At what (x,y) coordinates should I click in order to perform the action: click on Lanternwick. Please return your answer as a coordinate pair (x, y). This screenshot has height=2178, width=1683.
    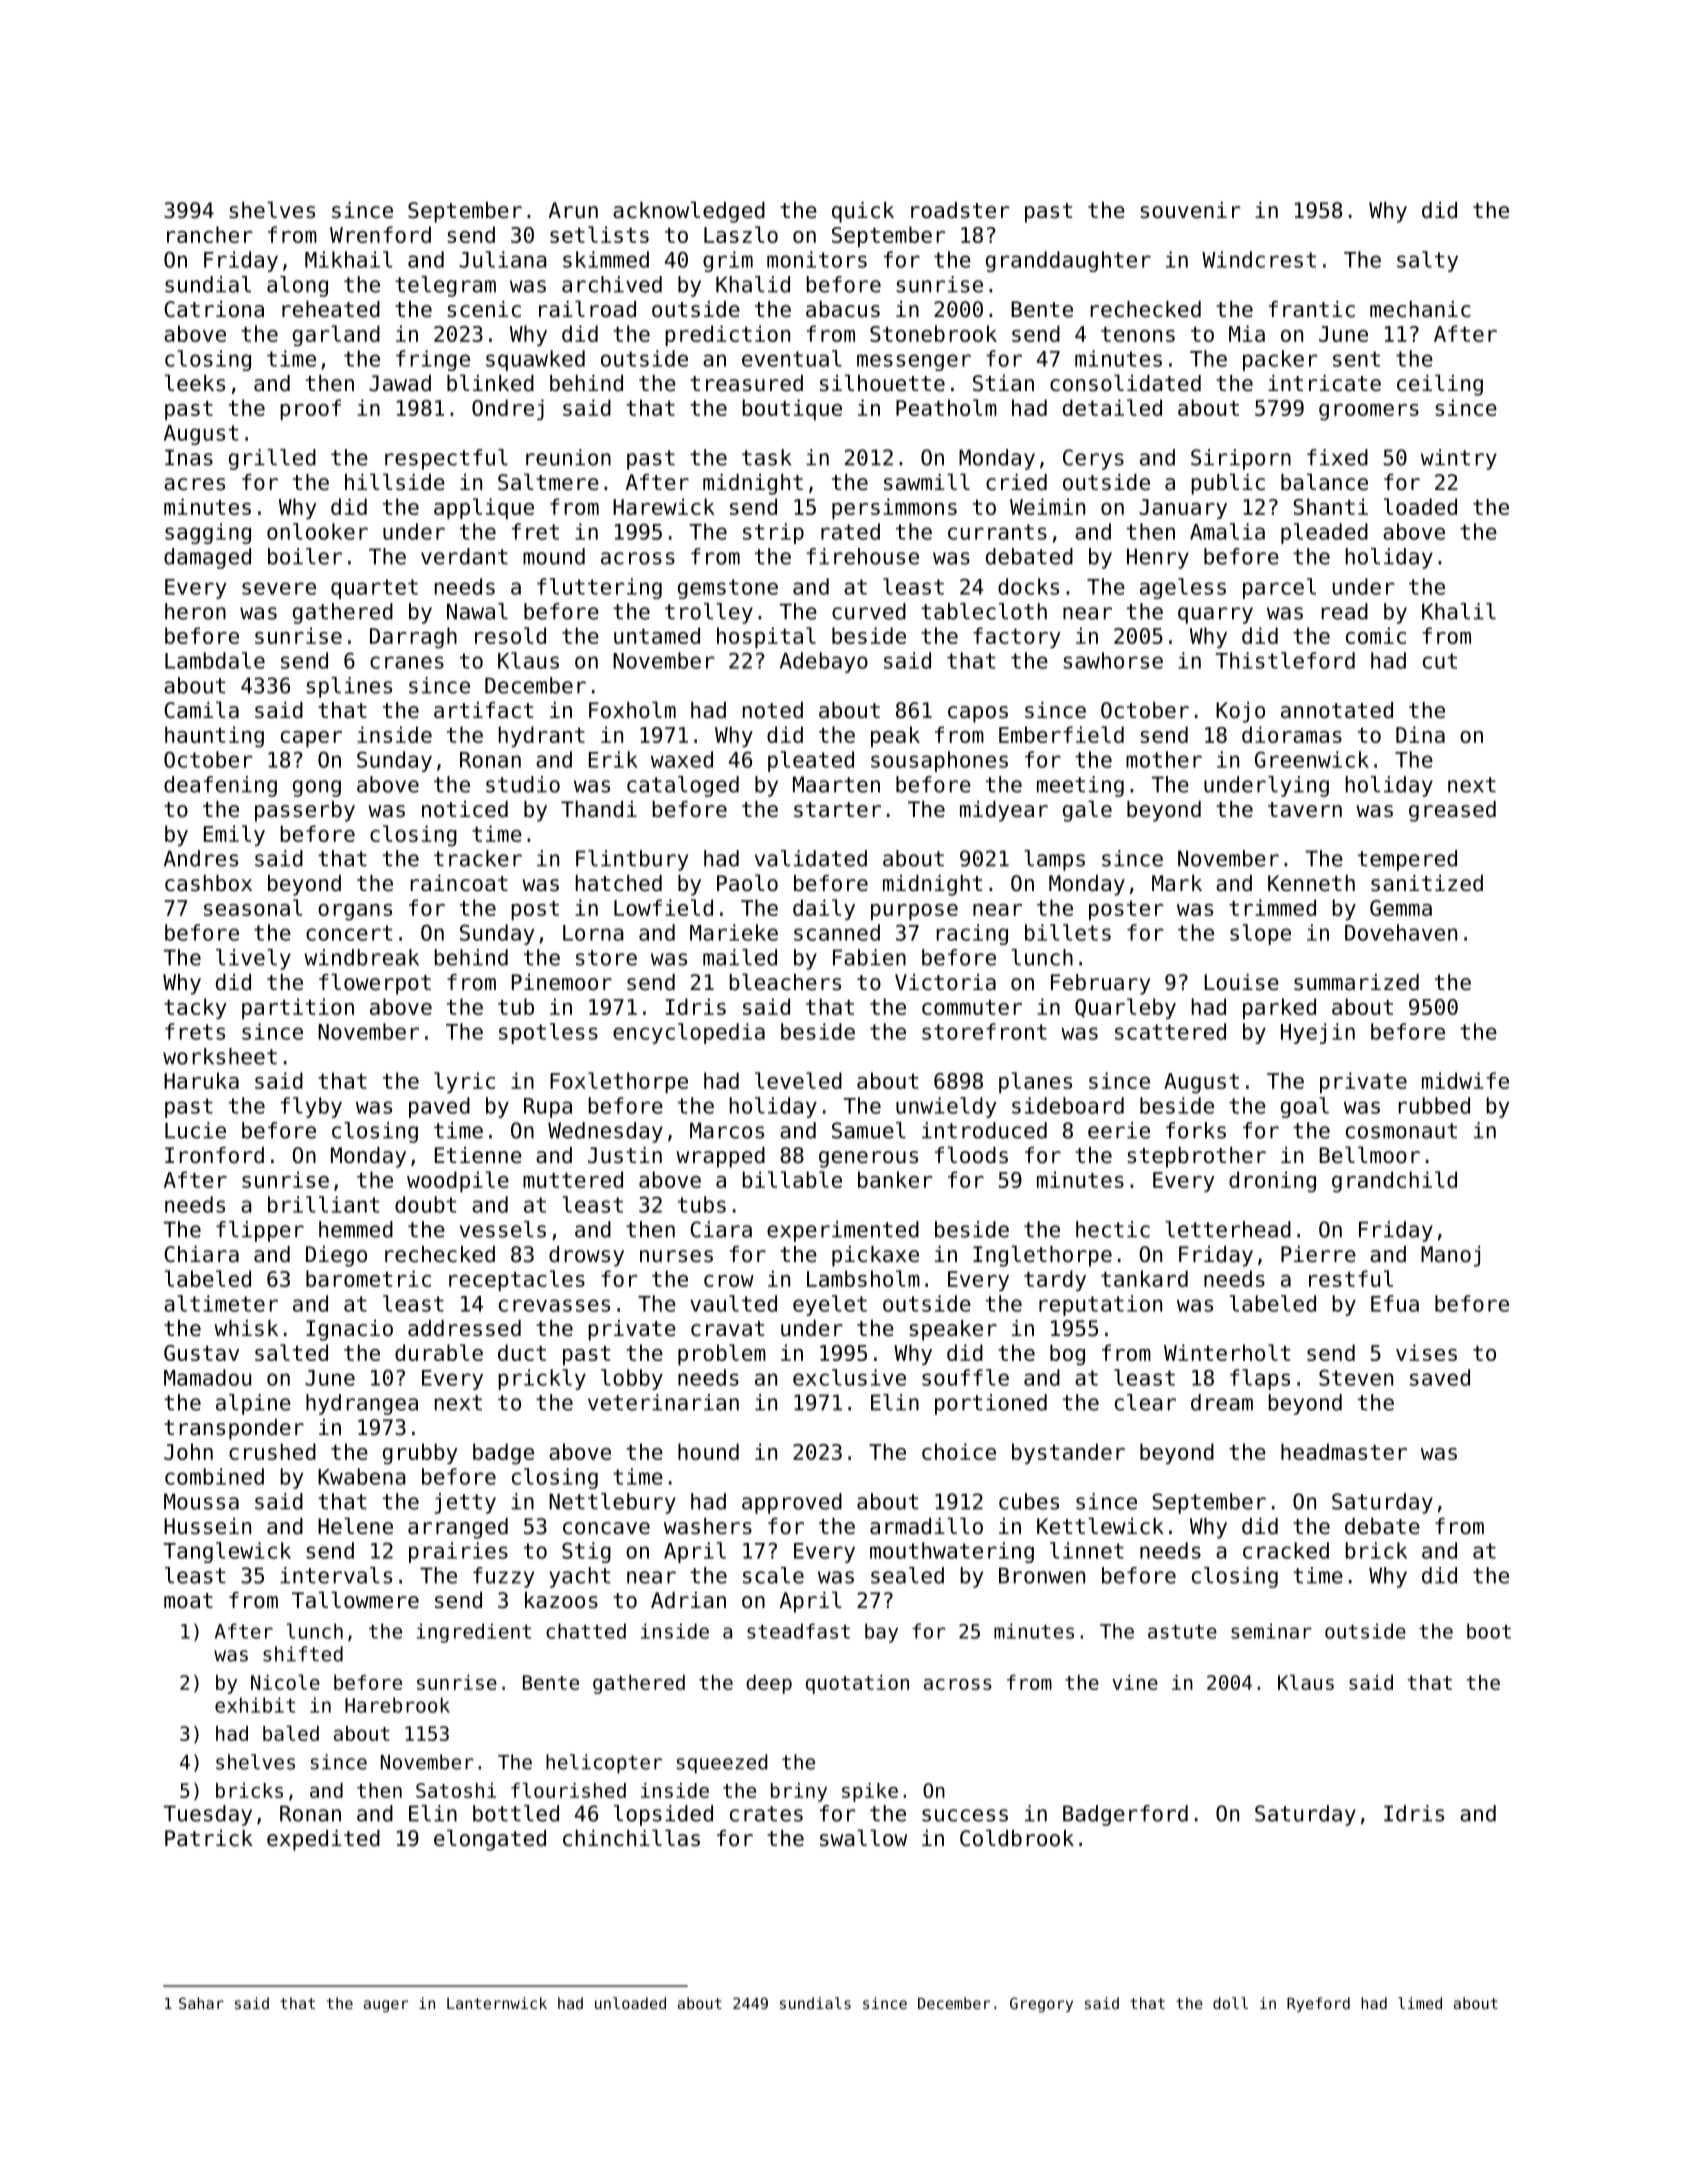
    Looking at the image, I should click on (497, 2003).
